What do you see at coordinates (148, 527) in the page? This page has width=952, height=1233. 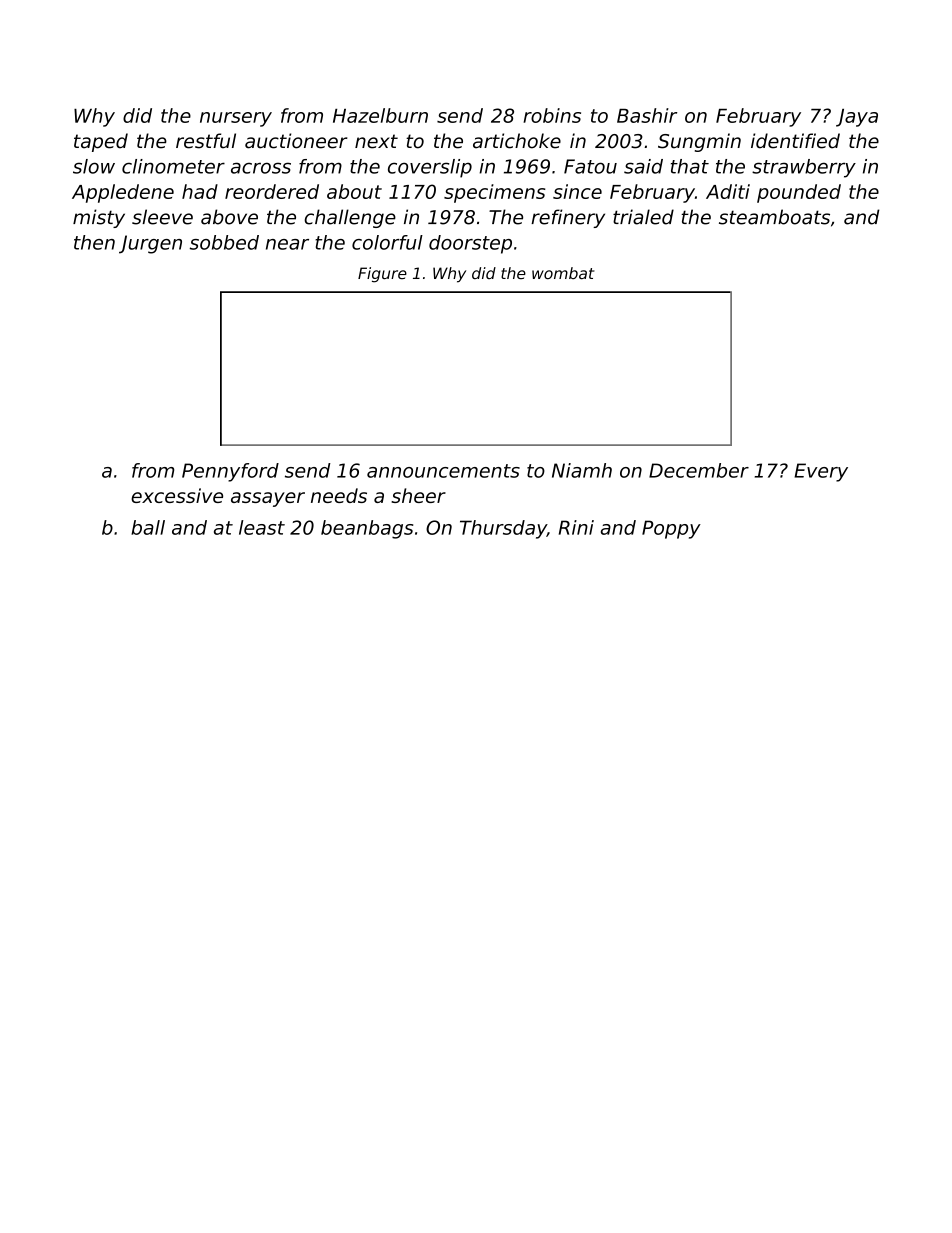 I see `ball` at bounding box center [148, 527].
